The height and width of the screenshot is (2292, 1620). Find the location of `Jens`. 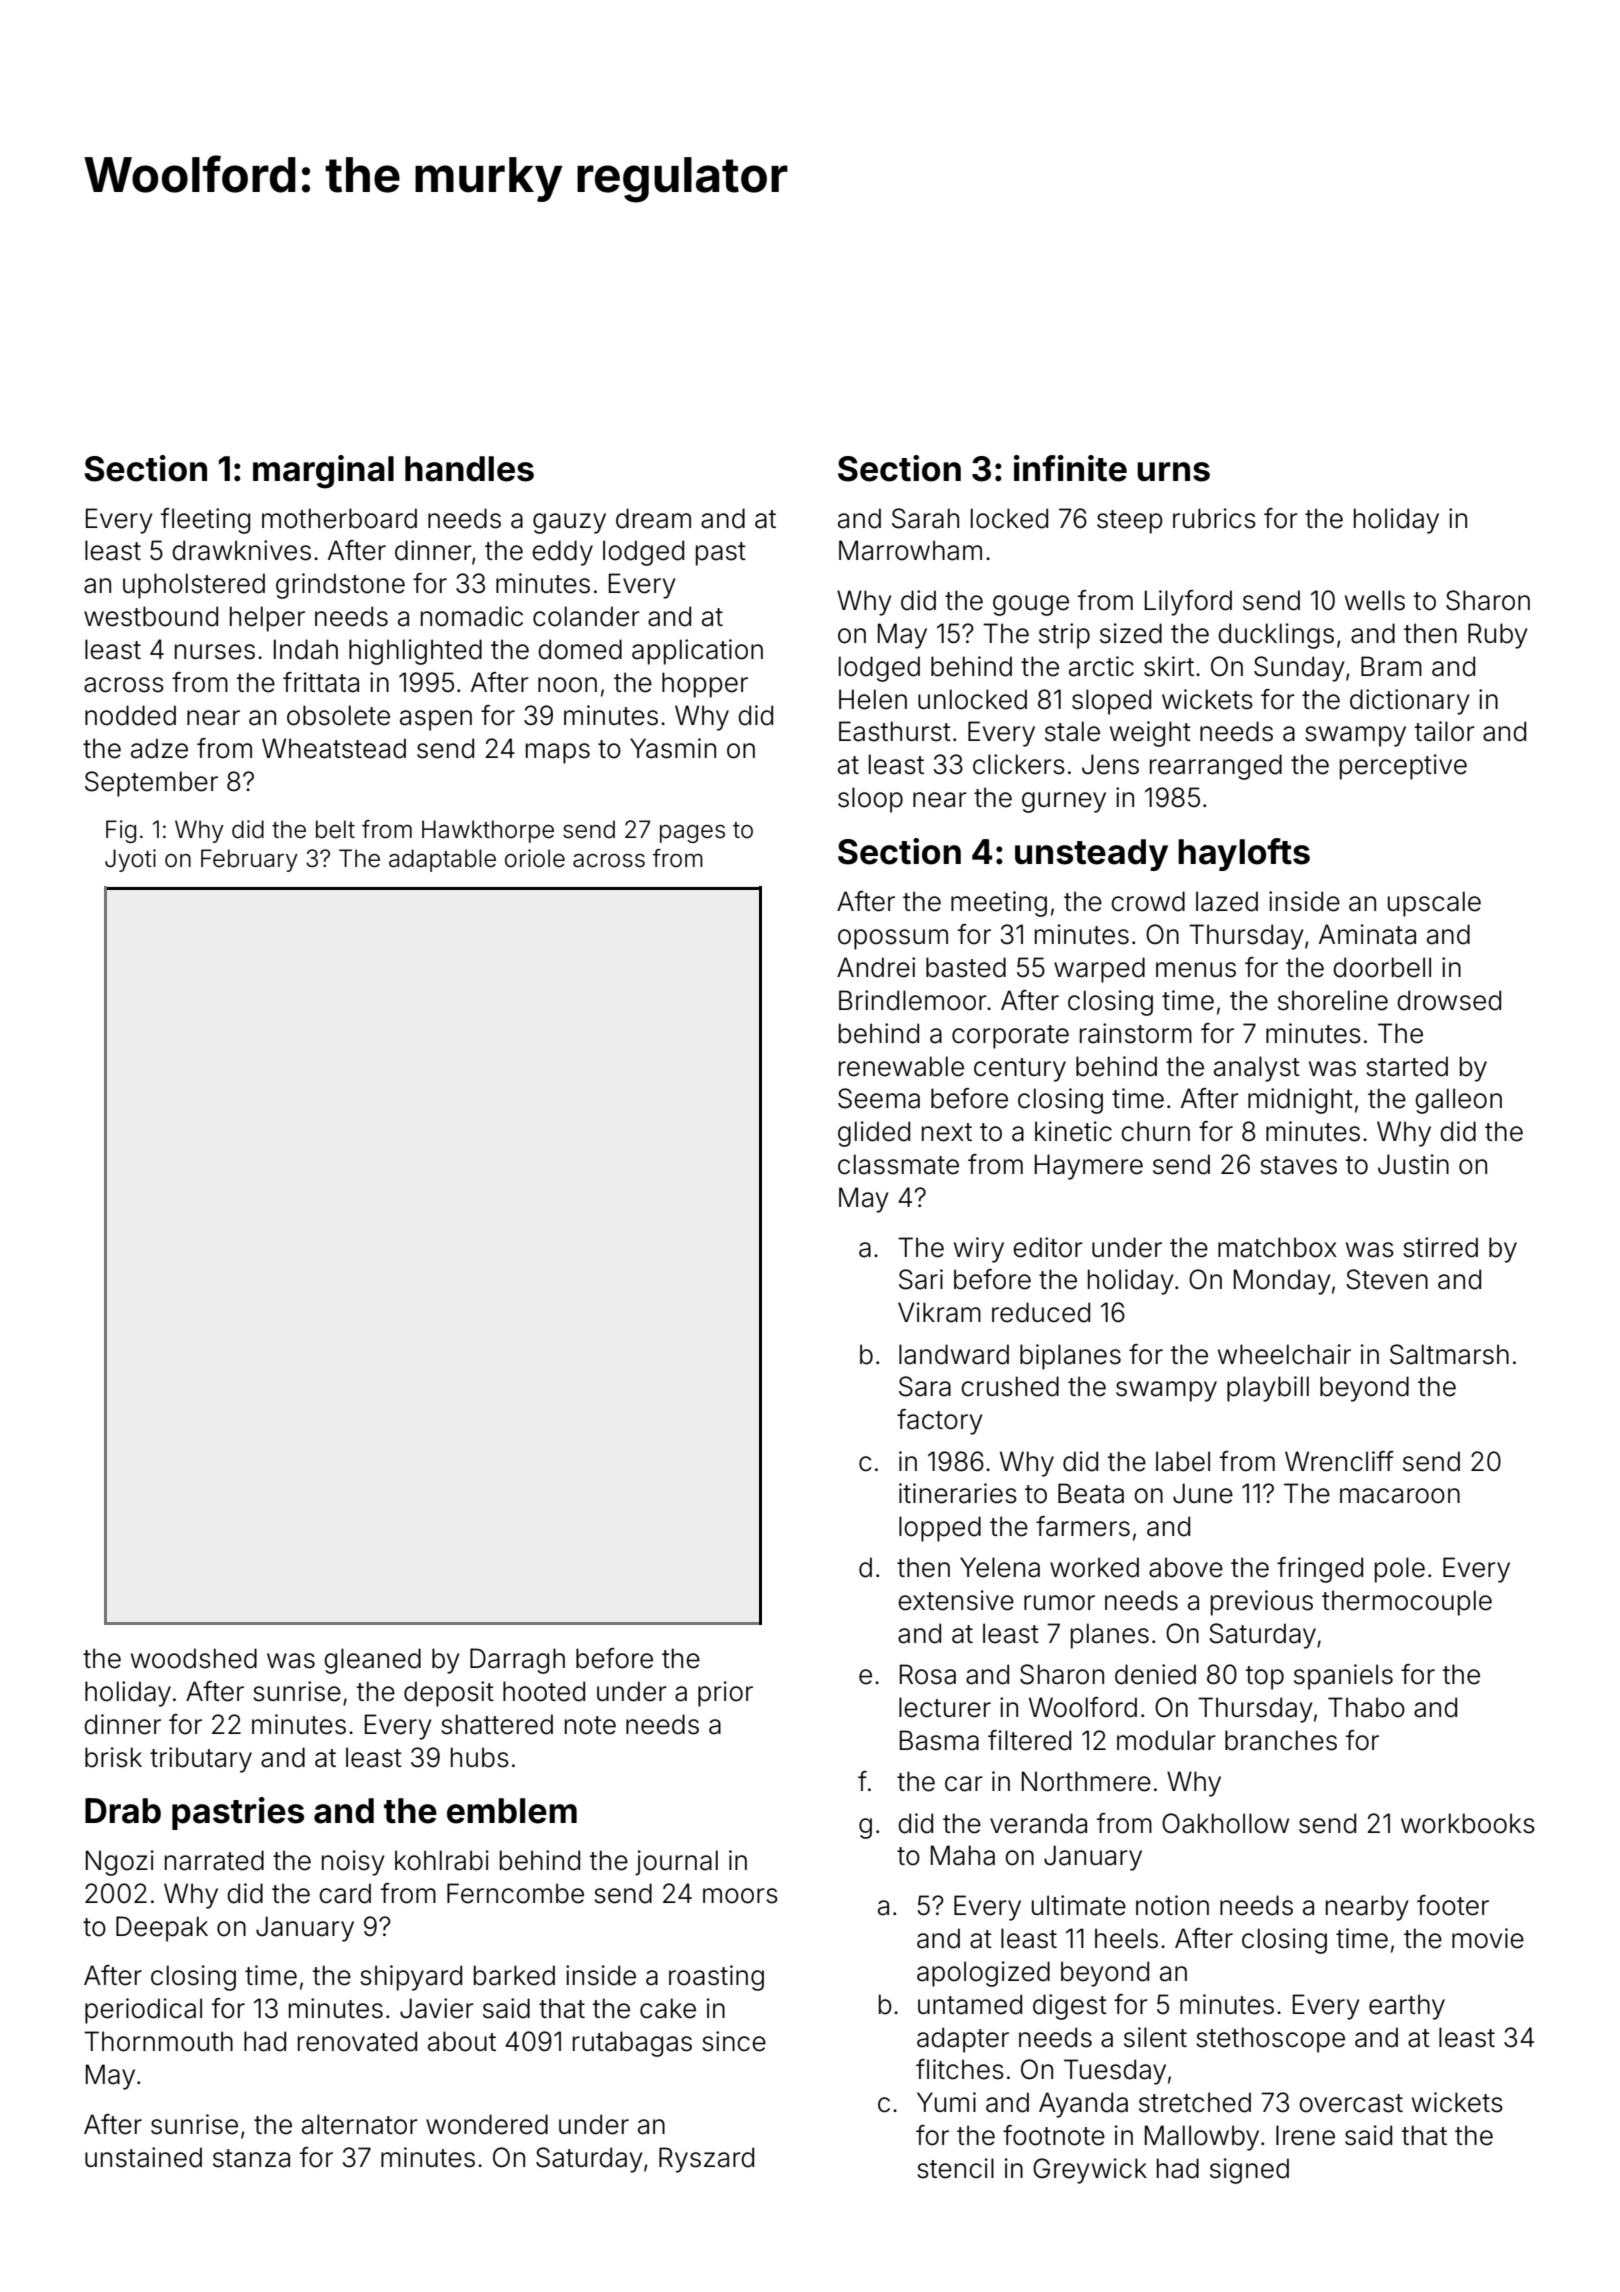

Jens is located at coordinates (1110, 764).
